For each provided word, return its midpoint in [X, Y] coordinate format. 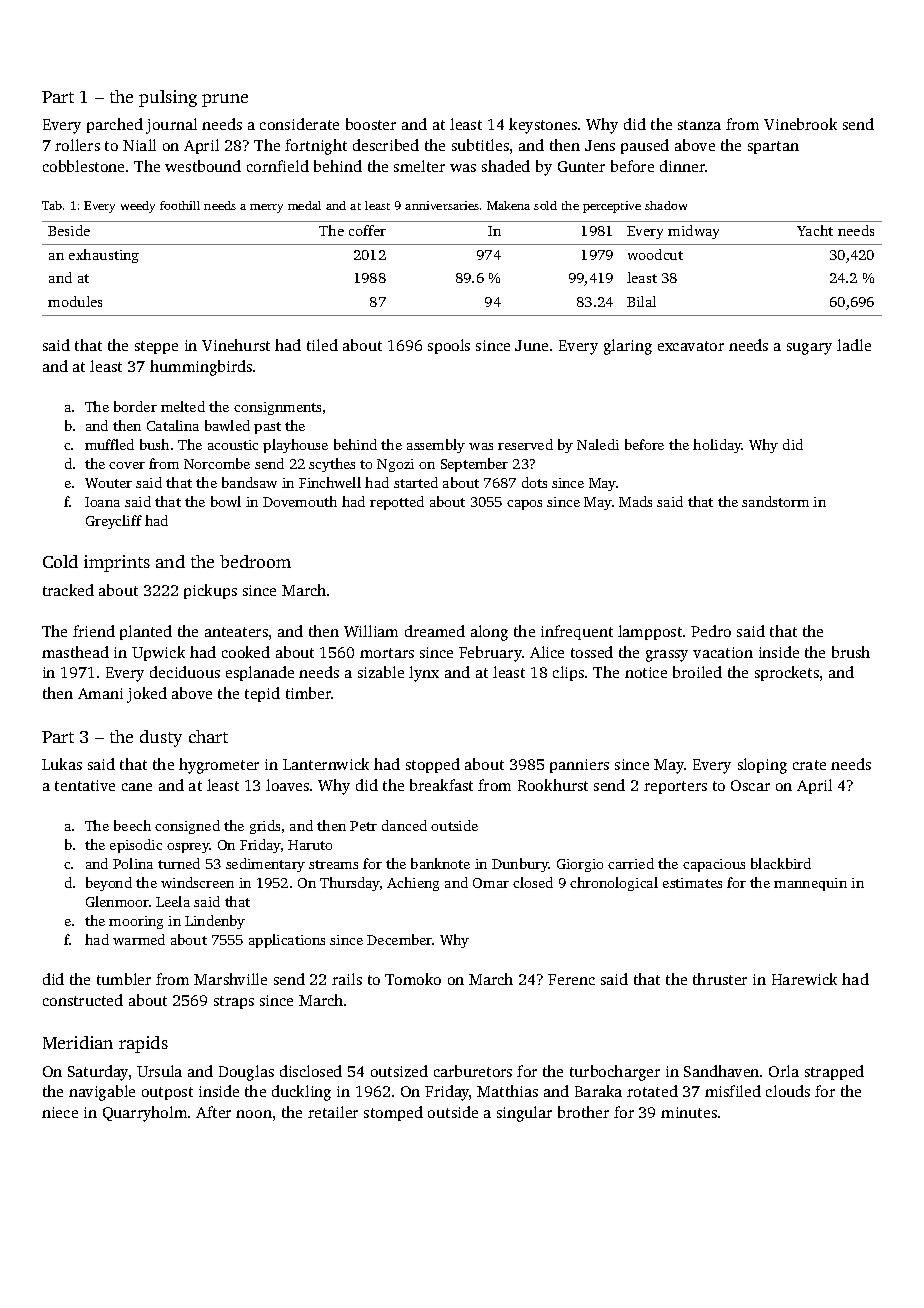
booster [371, 124]
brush [851, 652]
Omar [491, 883]
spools [449, 346]
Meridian [78, 1042]
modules [75, 301]
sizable [381, 672]
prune [225, 100]
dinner [682, 166]
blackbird [781, 863]
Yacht [815, 230]
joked [147, 695]
